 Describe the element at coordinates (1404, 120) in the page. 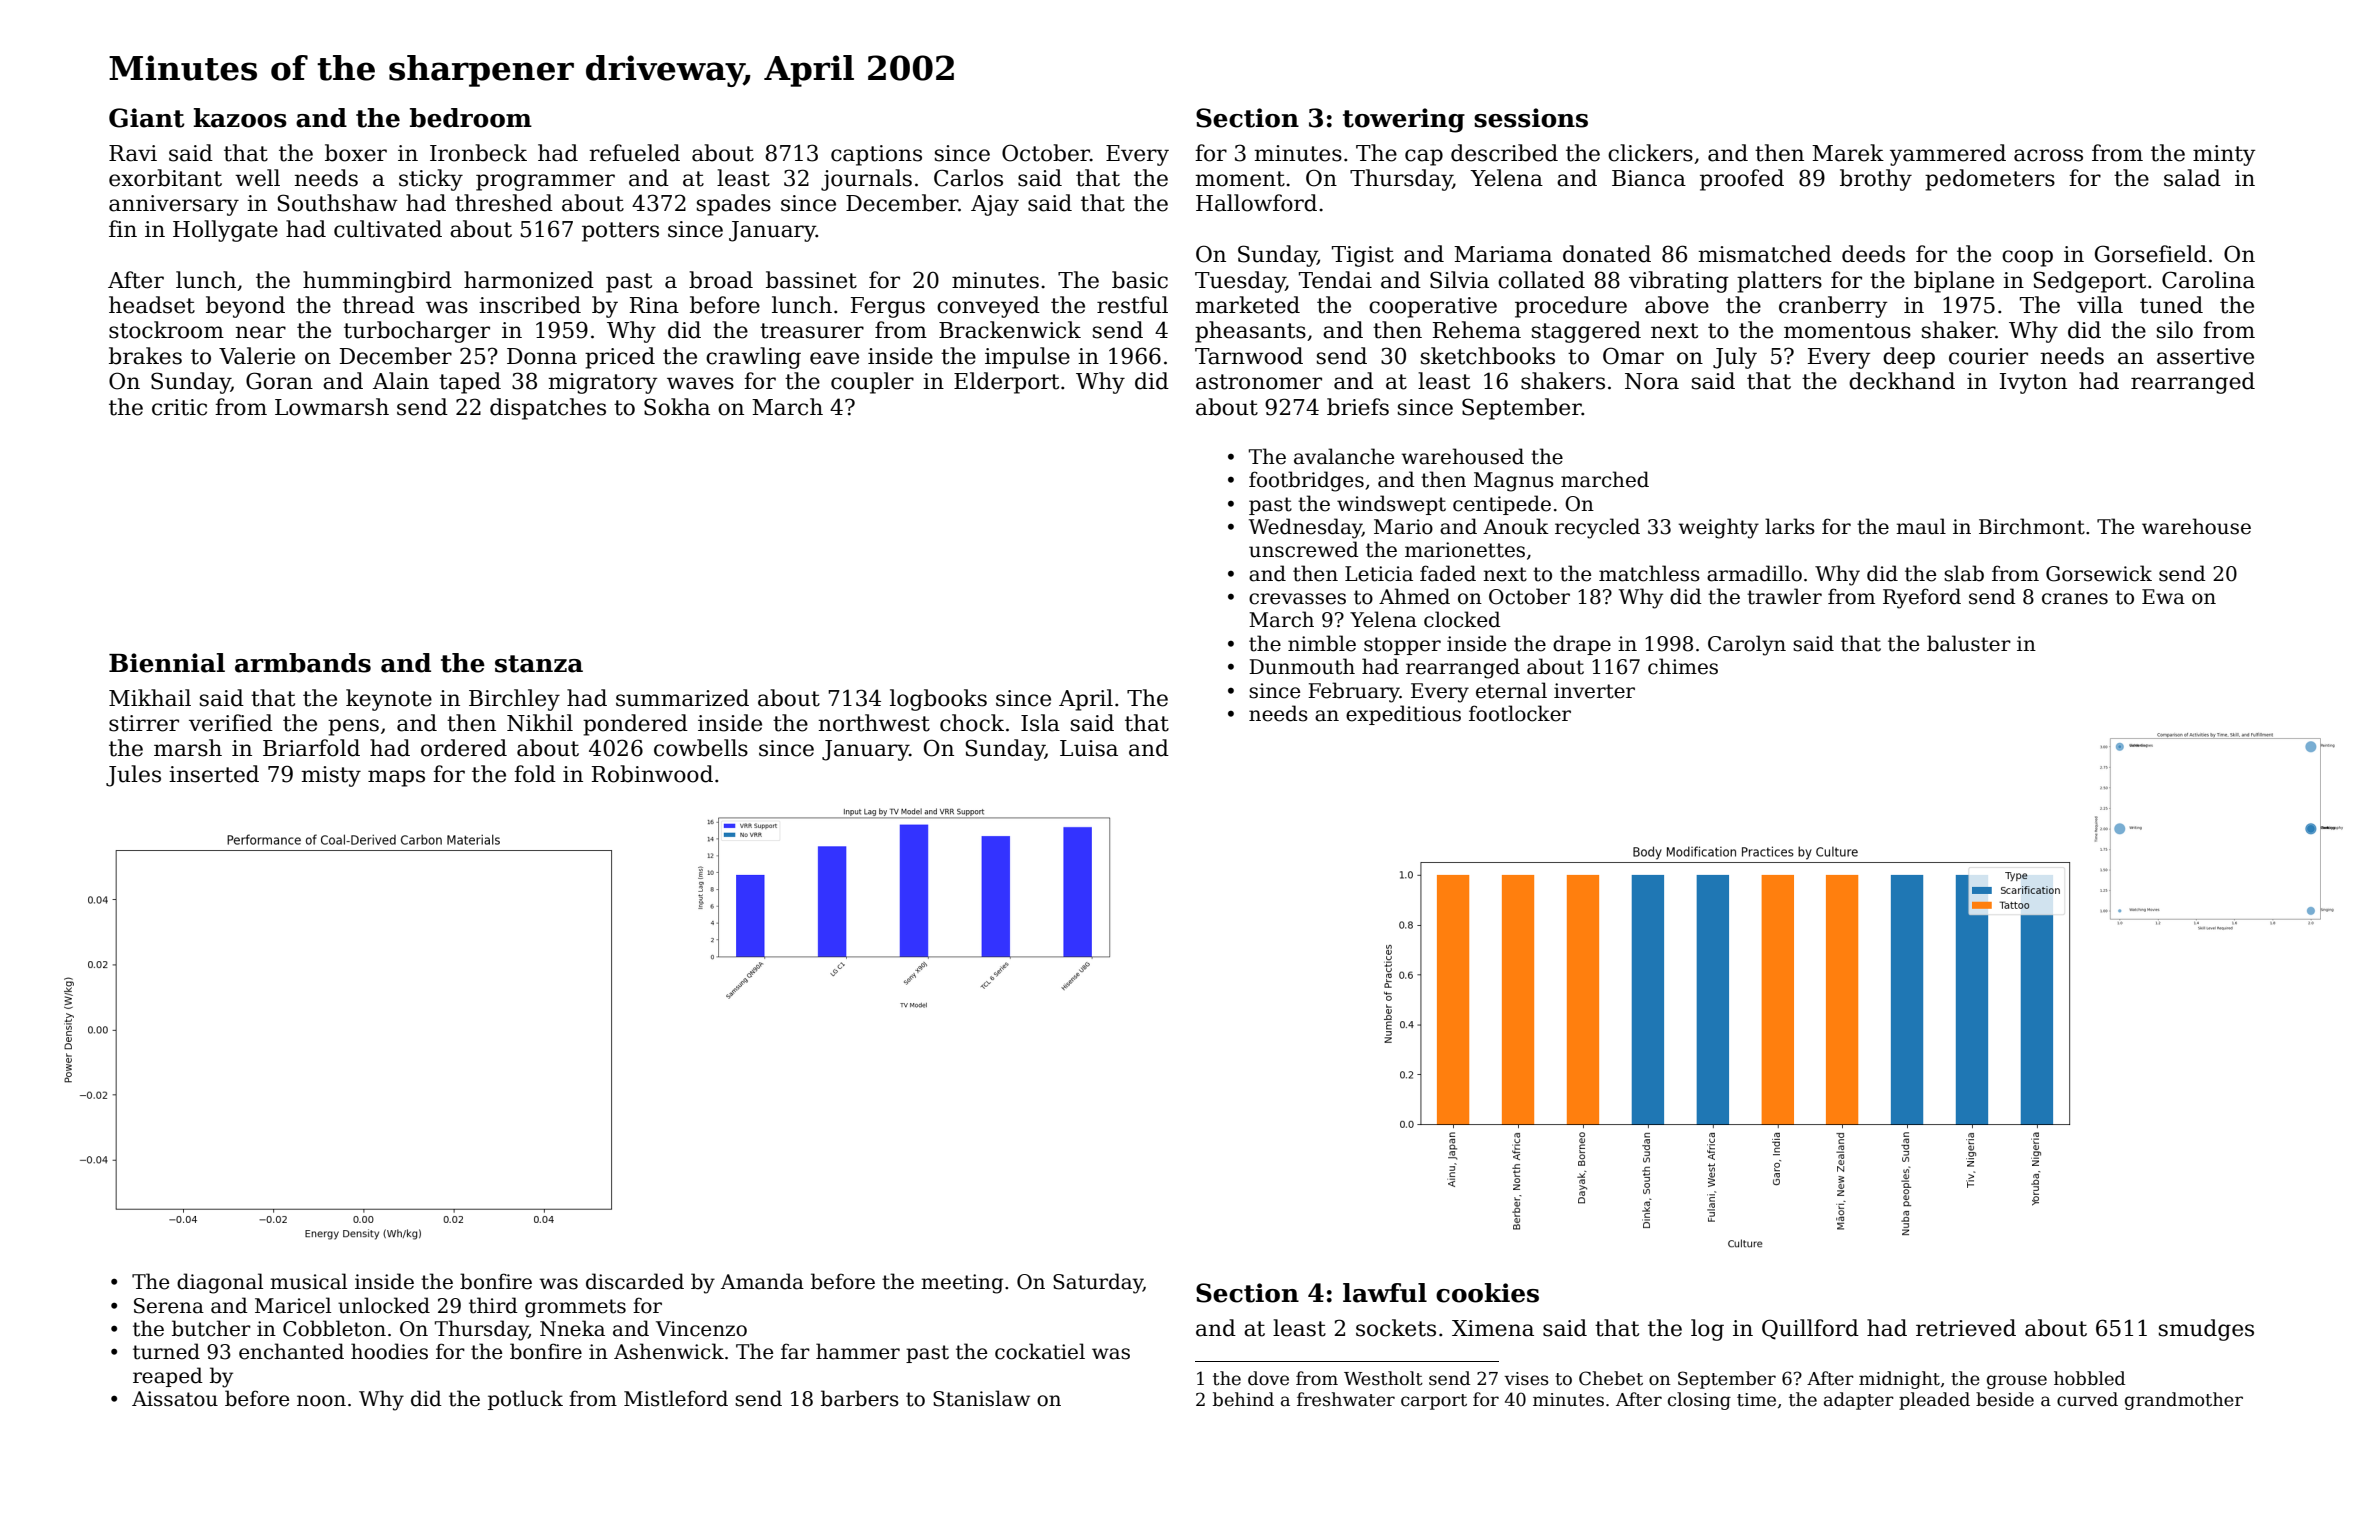

I see `towering` at that location.
